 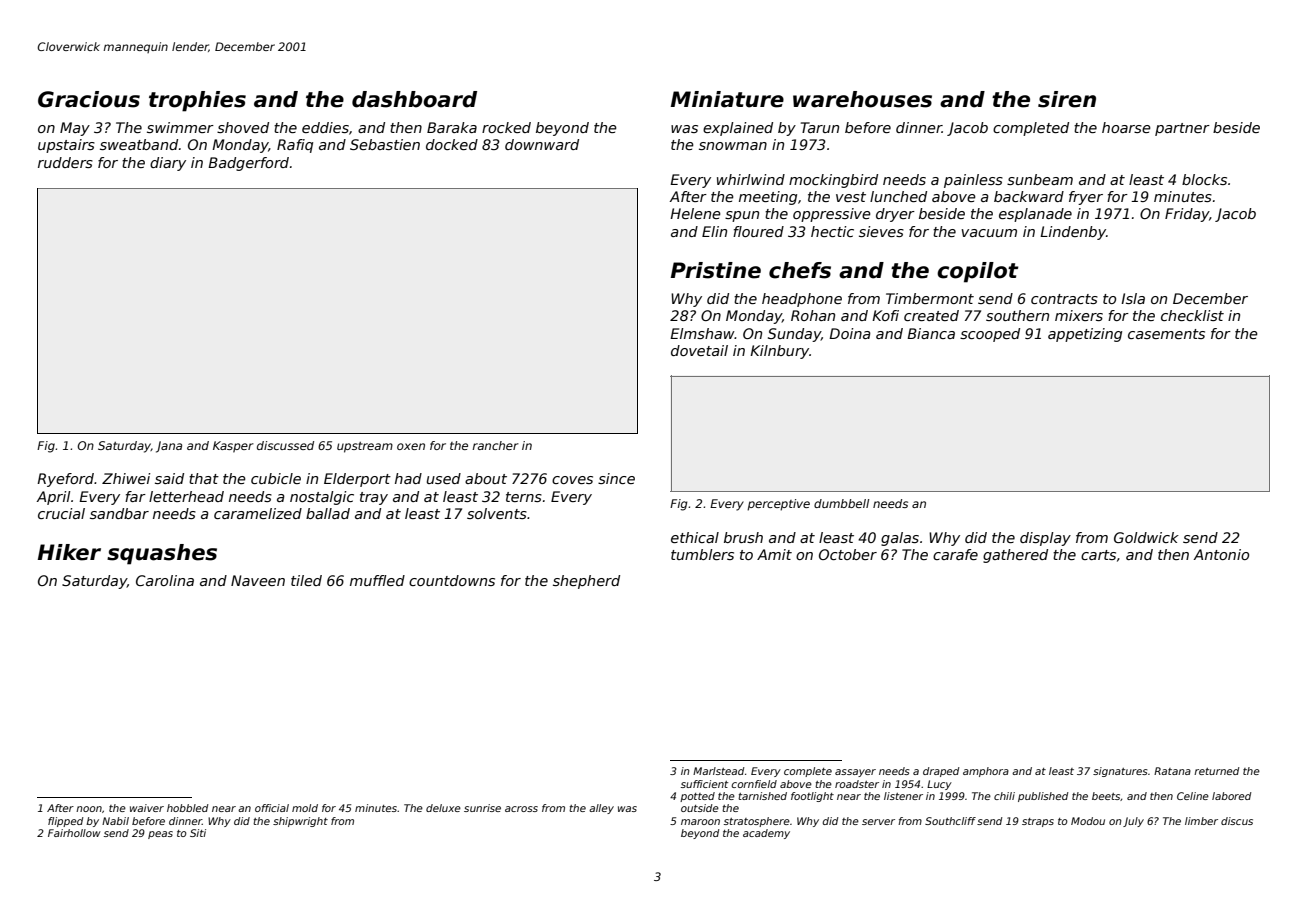 What do you see at coordinates (495, 445) in the screenshot?
I see `rancher` at bounding box center [495, 445].
